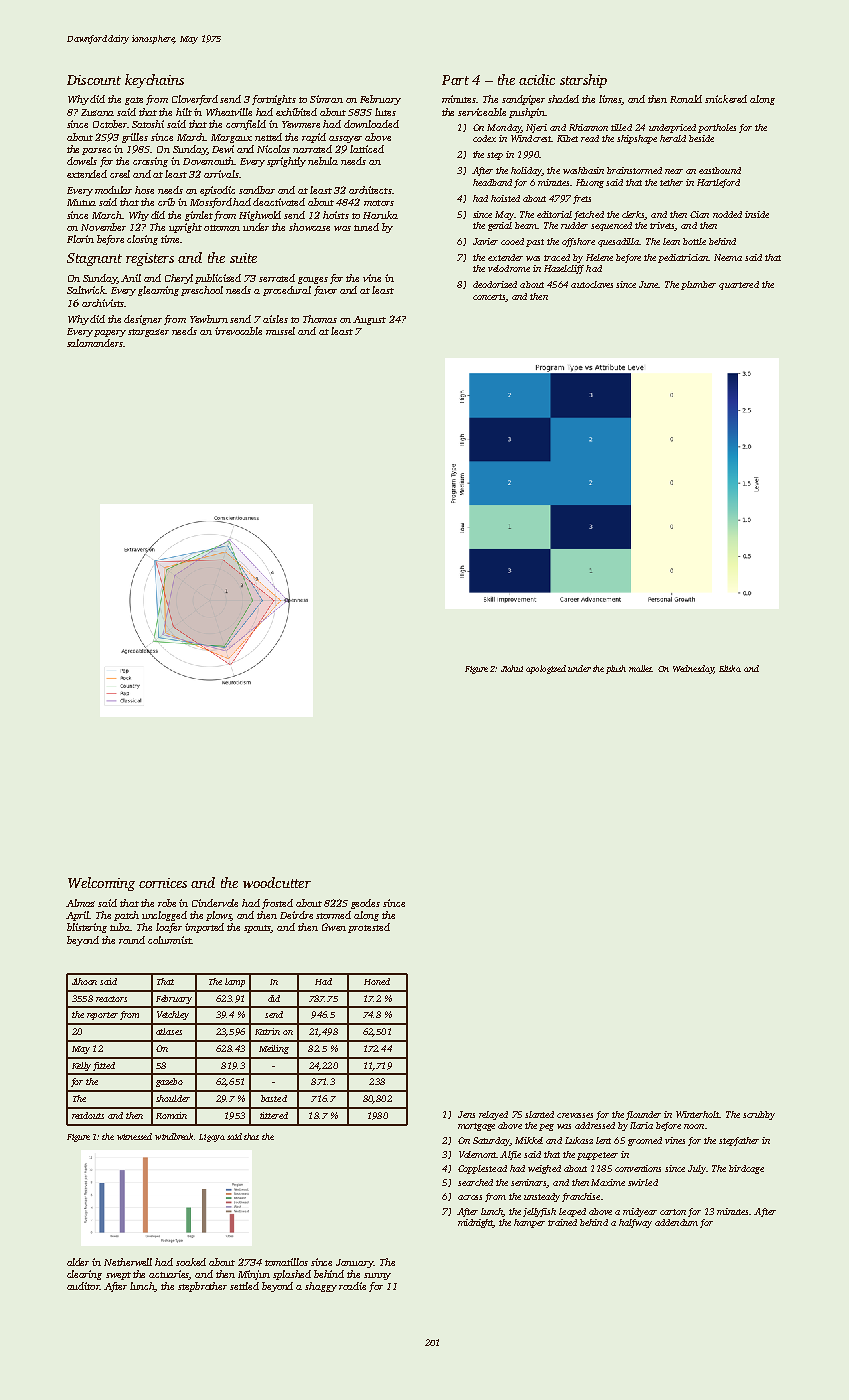  Describe the element at coordinates (512, 668) in the screenshot. I see `Jiahui` at that location.
